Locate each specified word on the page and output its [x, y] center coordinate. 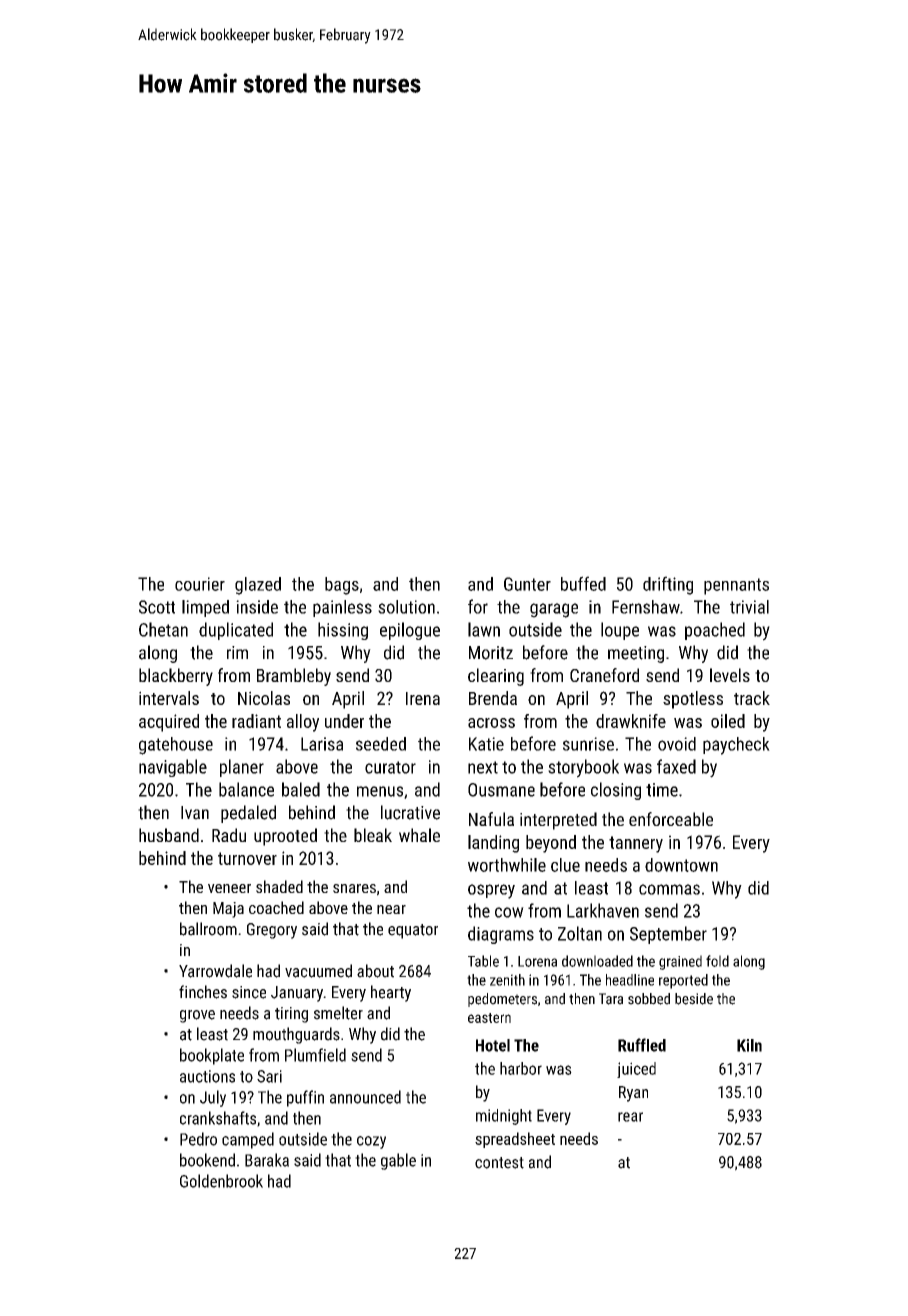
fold [717, 961]
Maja [228, 910]
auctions [207, 1076]
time [662, 790]
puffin [305, 1098]
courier [200, 584]
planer [242, 768]
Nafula [491, 819]
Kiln [749, 1045]
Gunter [527, 584]
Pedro [198, 1139]
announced [365, 1097]
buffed [583, 583]
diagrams [501, 935]
